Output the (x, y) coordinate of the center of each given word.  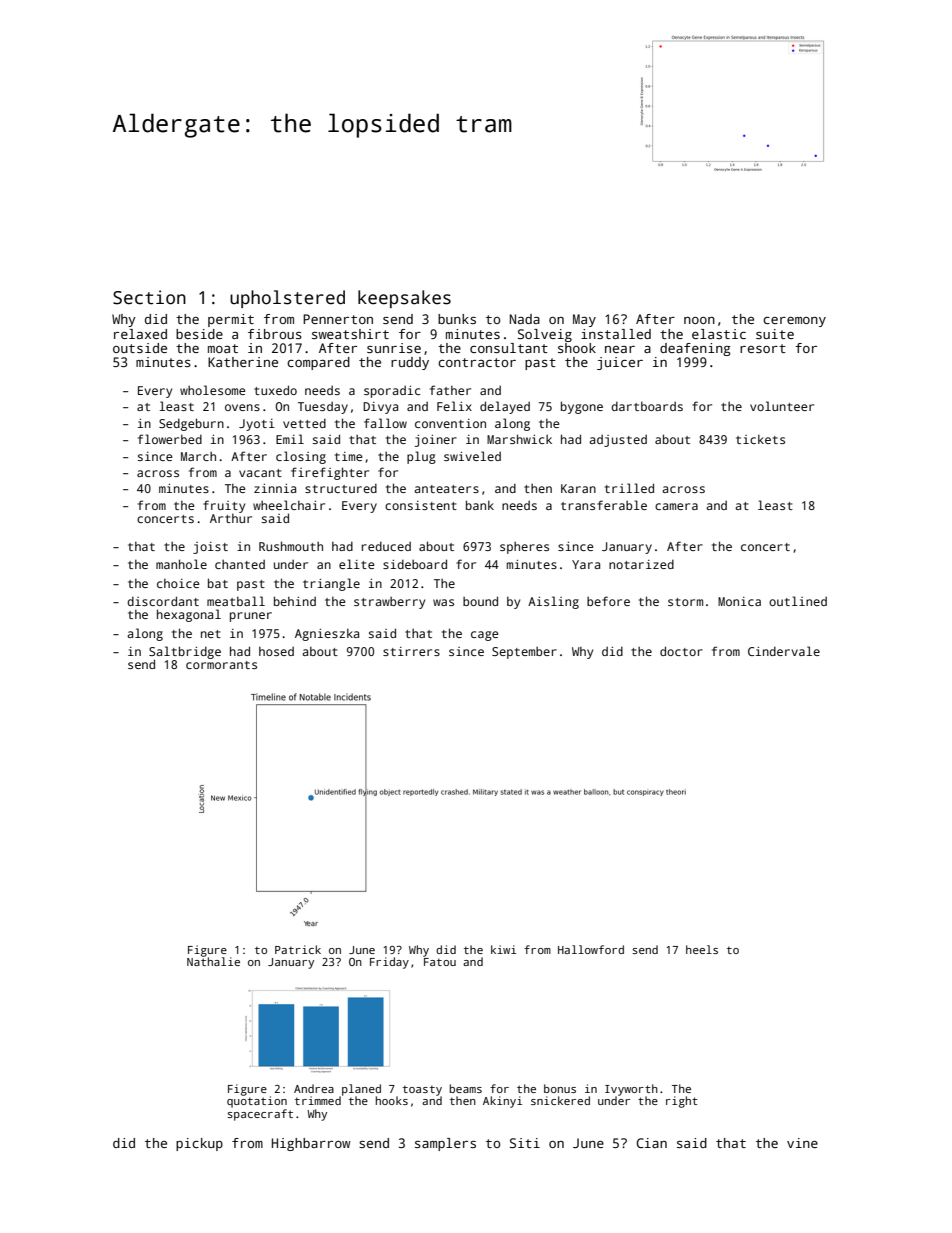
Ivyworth (631, 1090)
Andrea (314, 1088)
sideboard (415, 564)
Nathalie (213, 961)
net (211, 634)
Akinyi (502, 1102)
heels (702, 949)
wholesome (212, 390)
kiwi (503, 949)
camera (676, 506)
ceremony (794, 322)
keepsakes (404, 299)
